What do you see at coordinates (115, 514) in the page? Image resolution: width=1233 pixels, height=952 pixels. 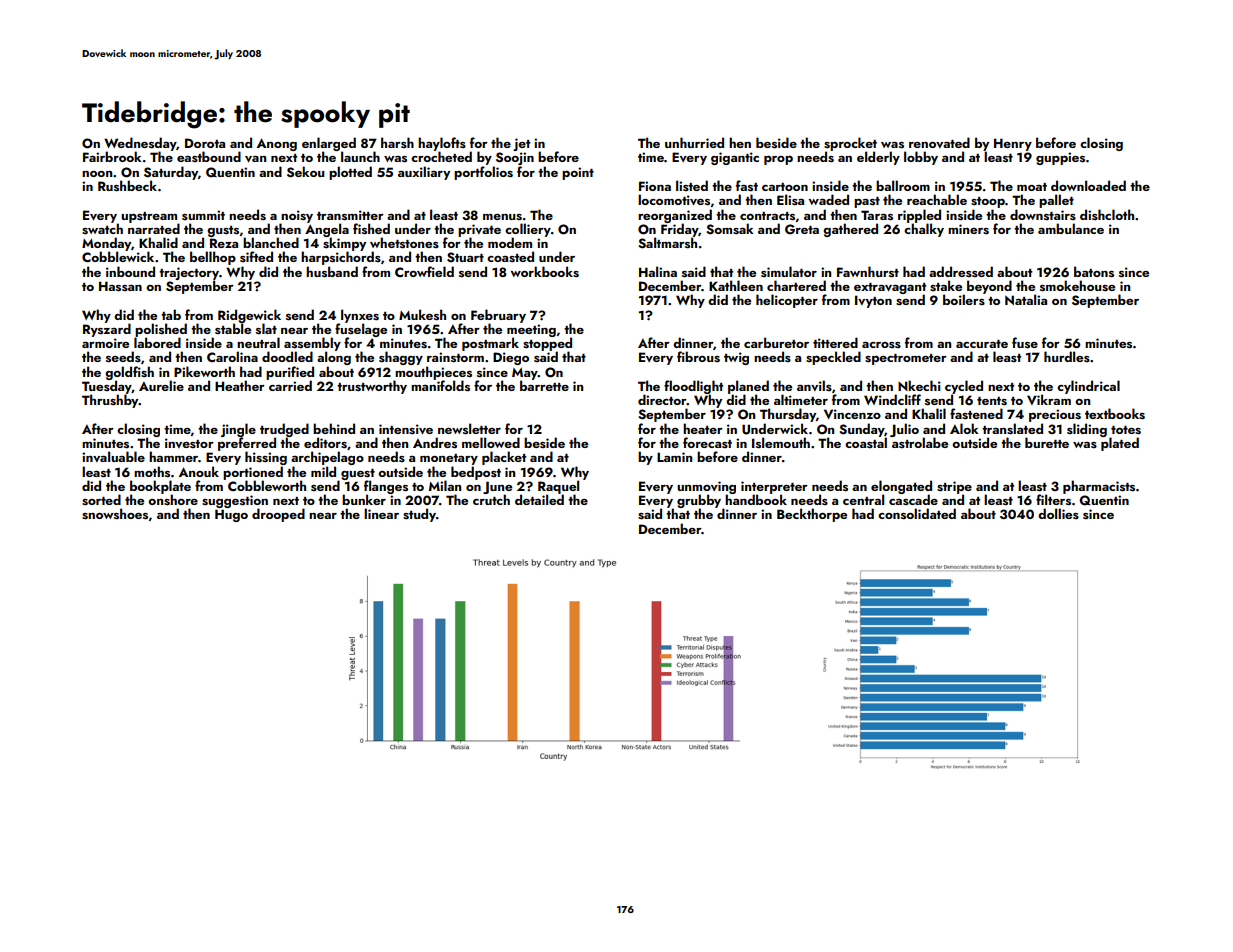 I see `snowshoes` at bounding box center [115, 514].
